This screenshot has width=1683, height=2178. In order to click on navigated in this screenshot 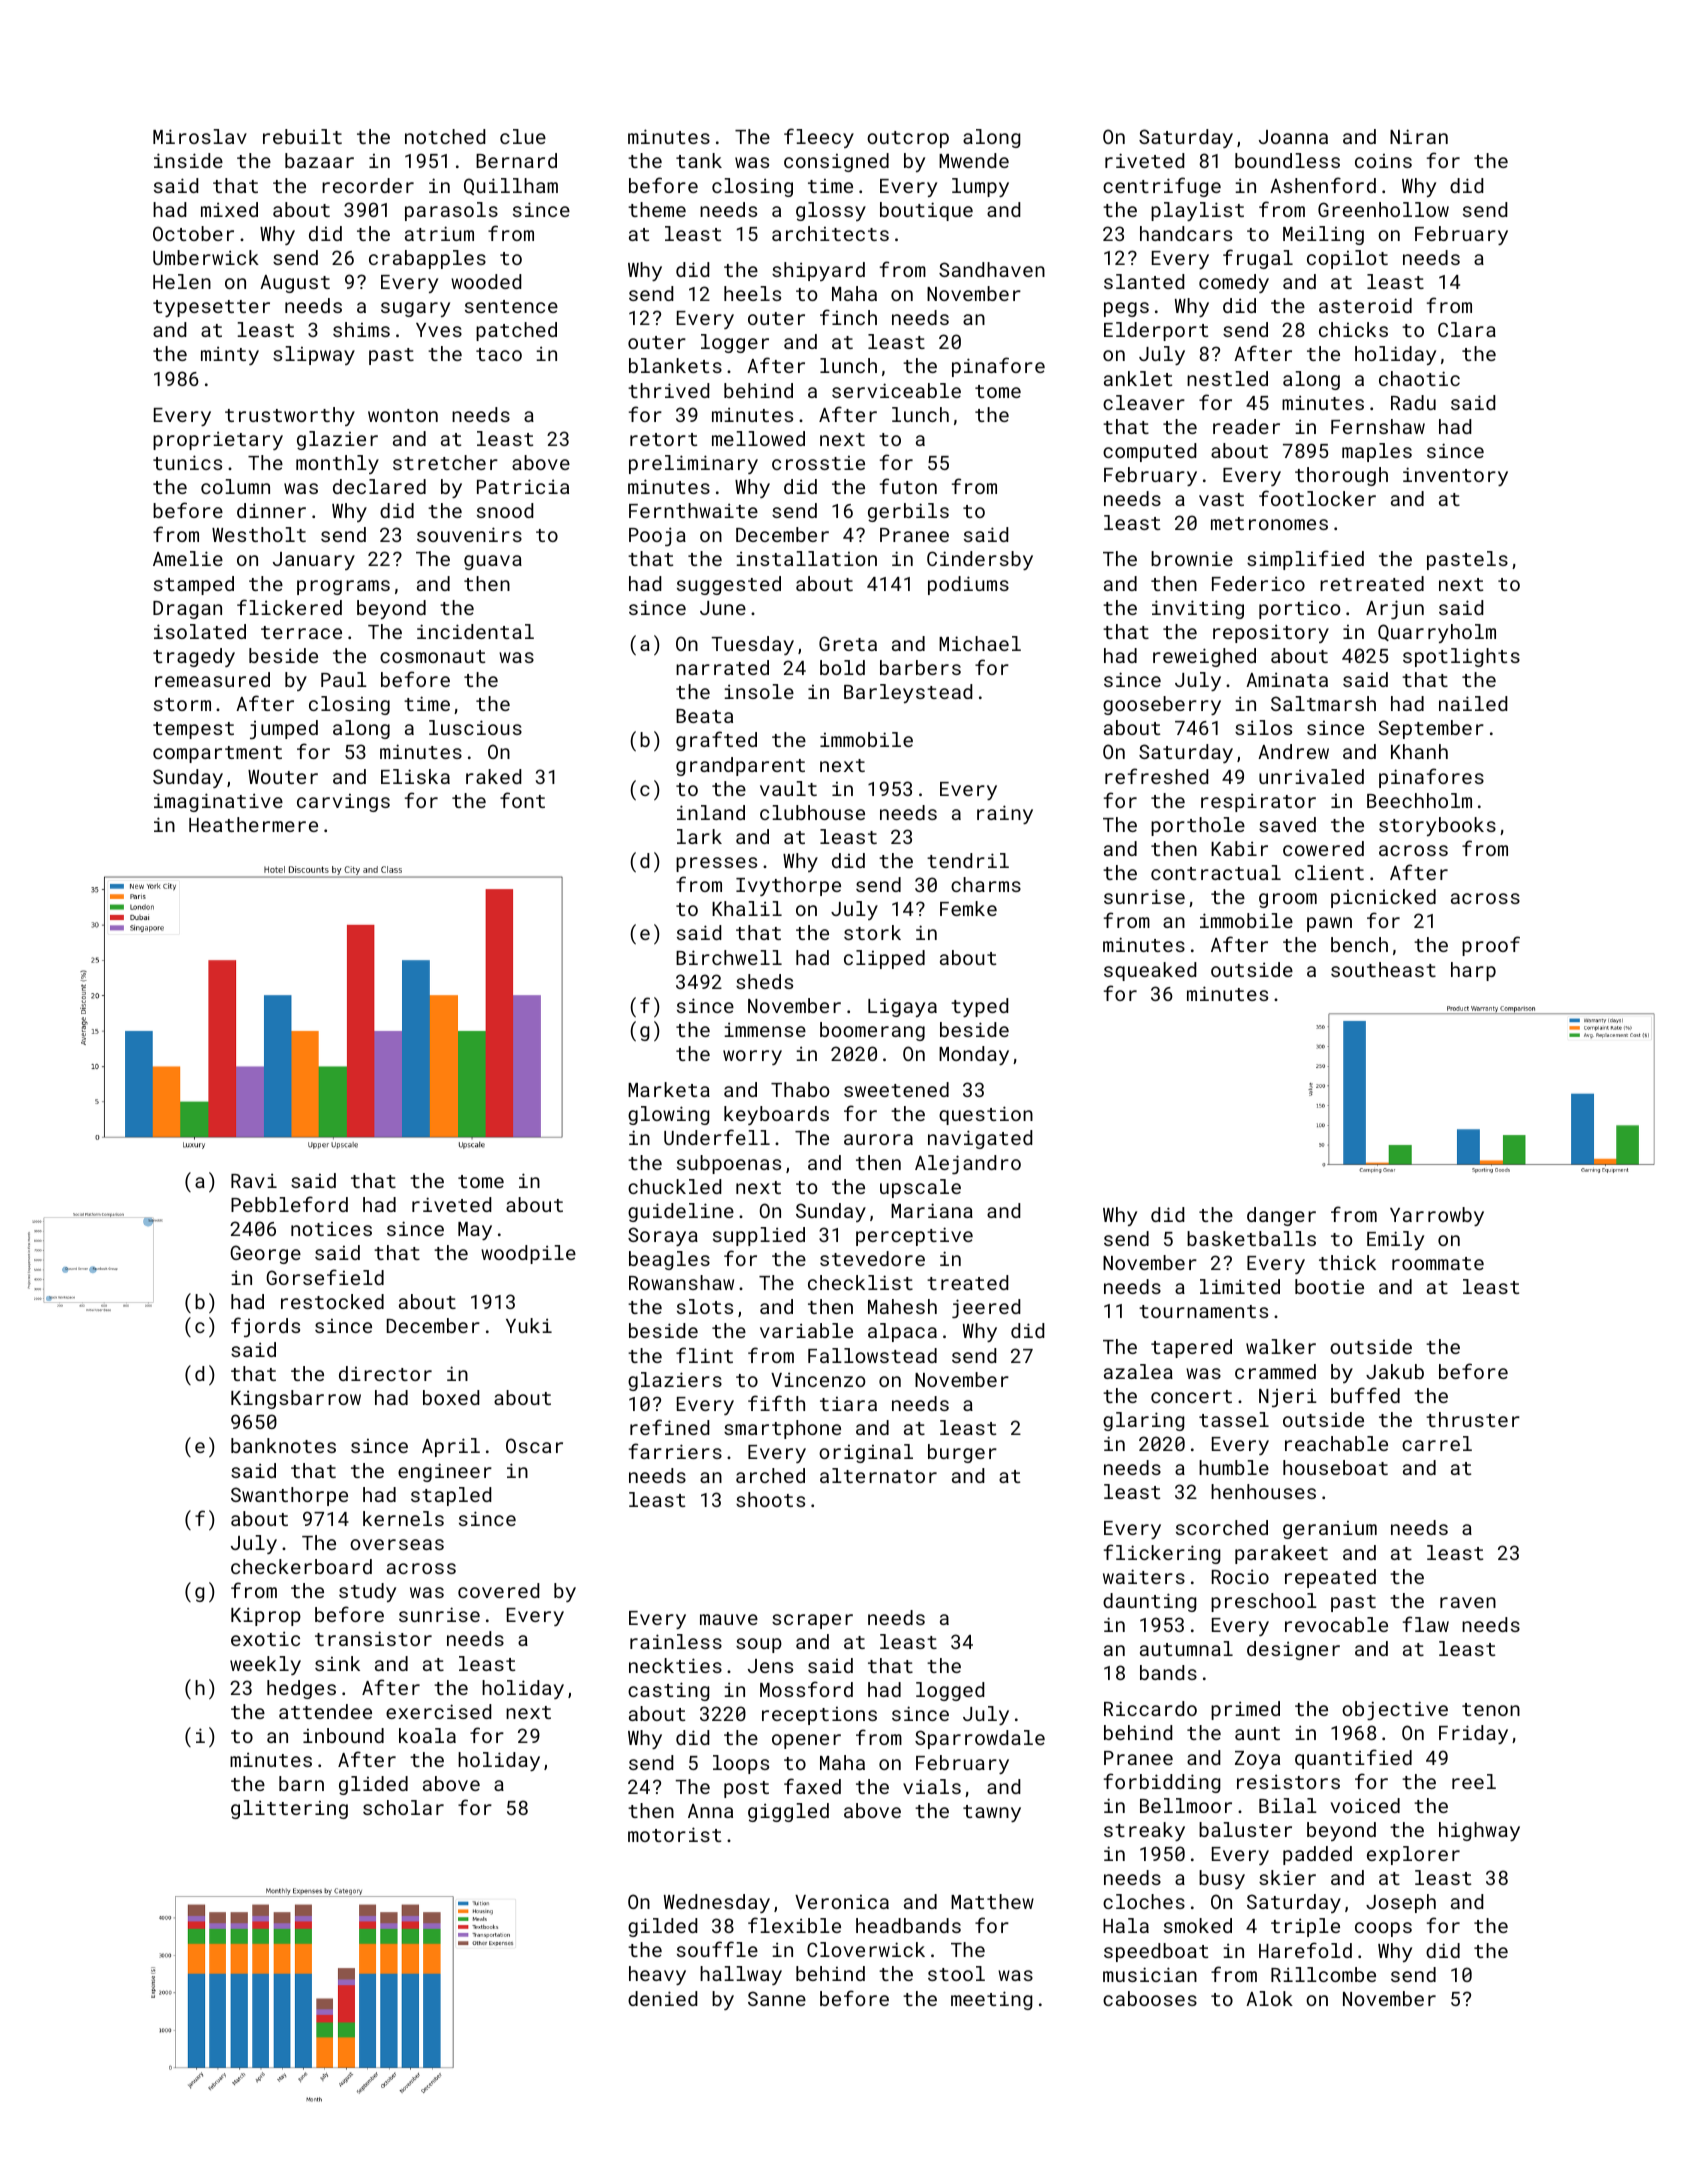, I will do `click(980, 1139)`.
